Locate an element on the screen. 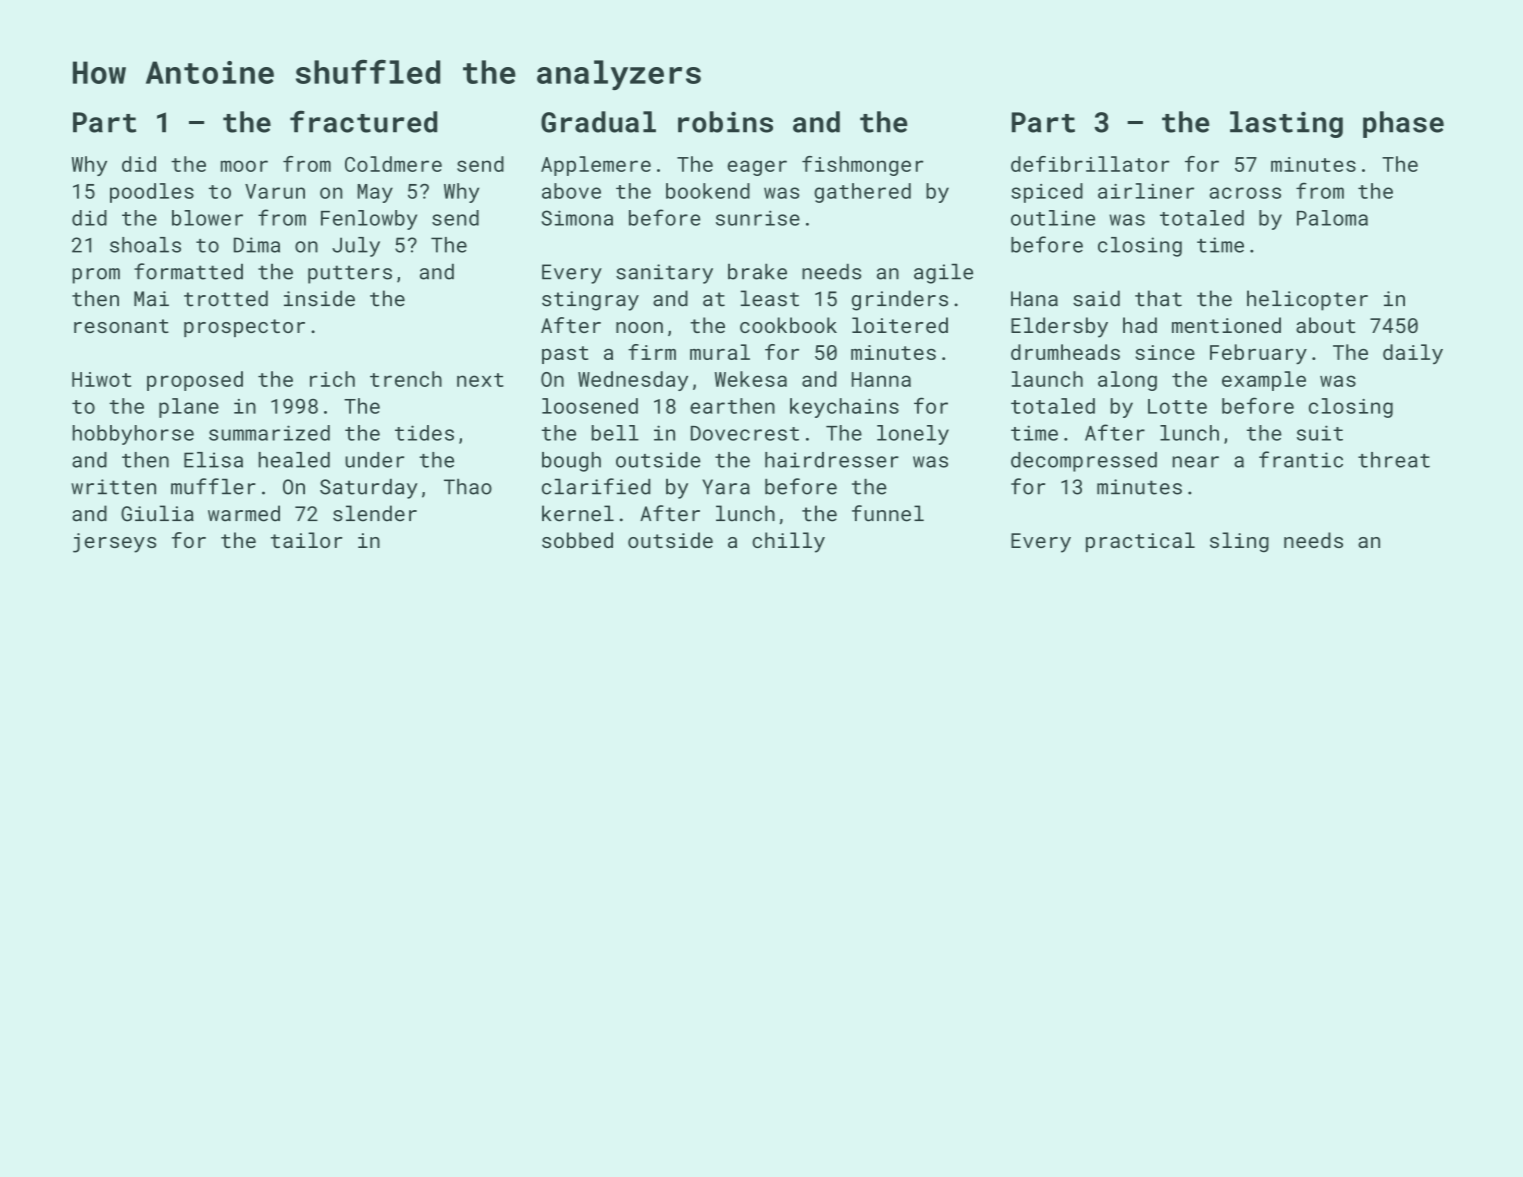  prospector is located at coordinates (244, 328).
